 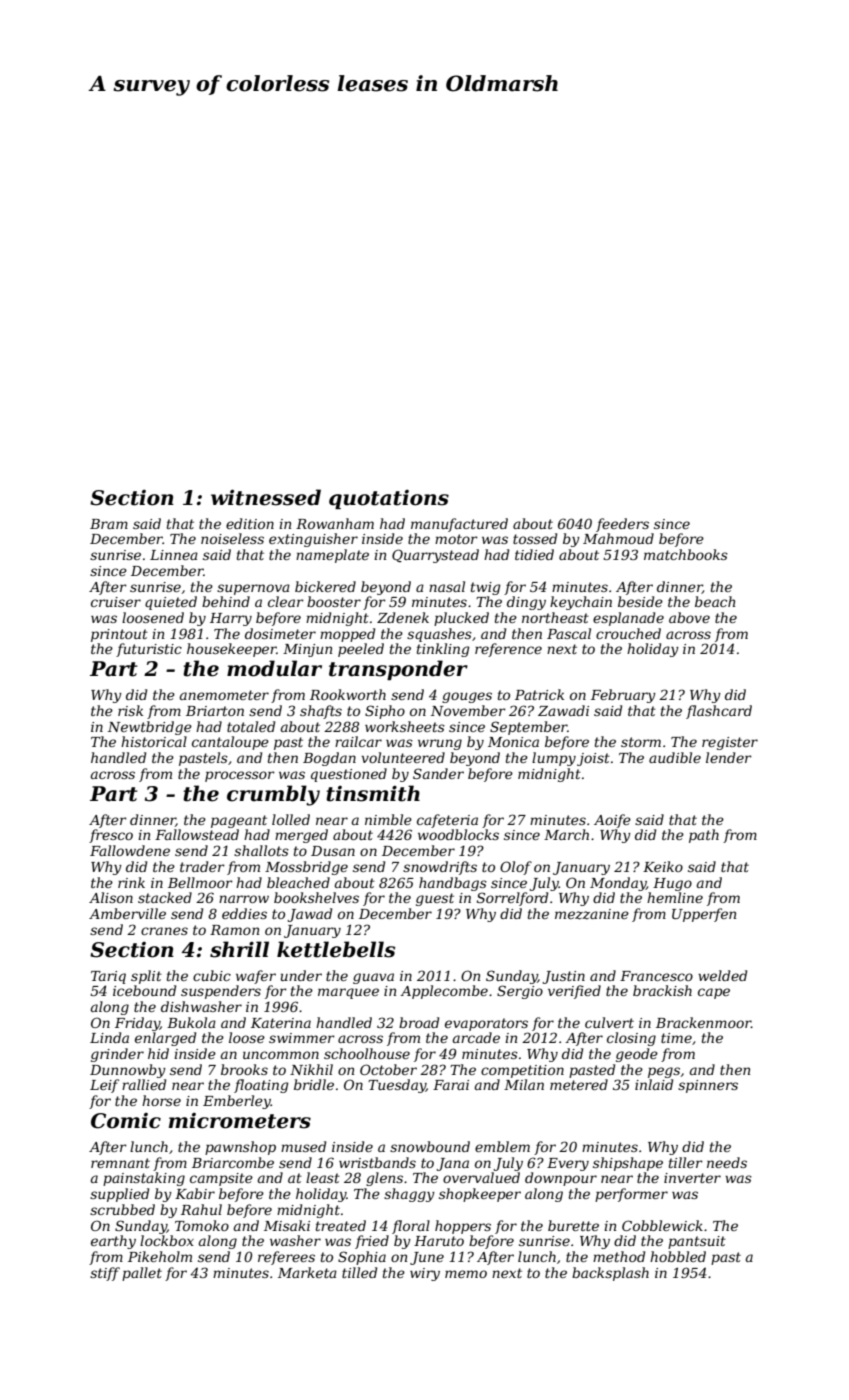 What do you see at coordinates (109, 524) in the screenshot?
I see `Bram` at bounding box center [109, 524].
